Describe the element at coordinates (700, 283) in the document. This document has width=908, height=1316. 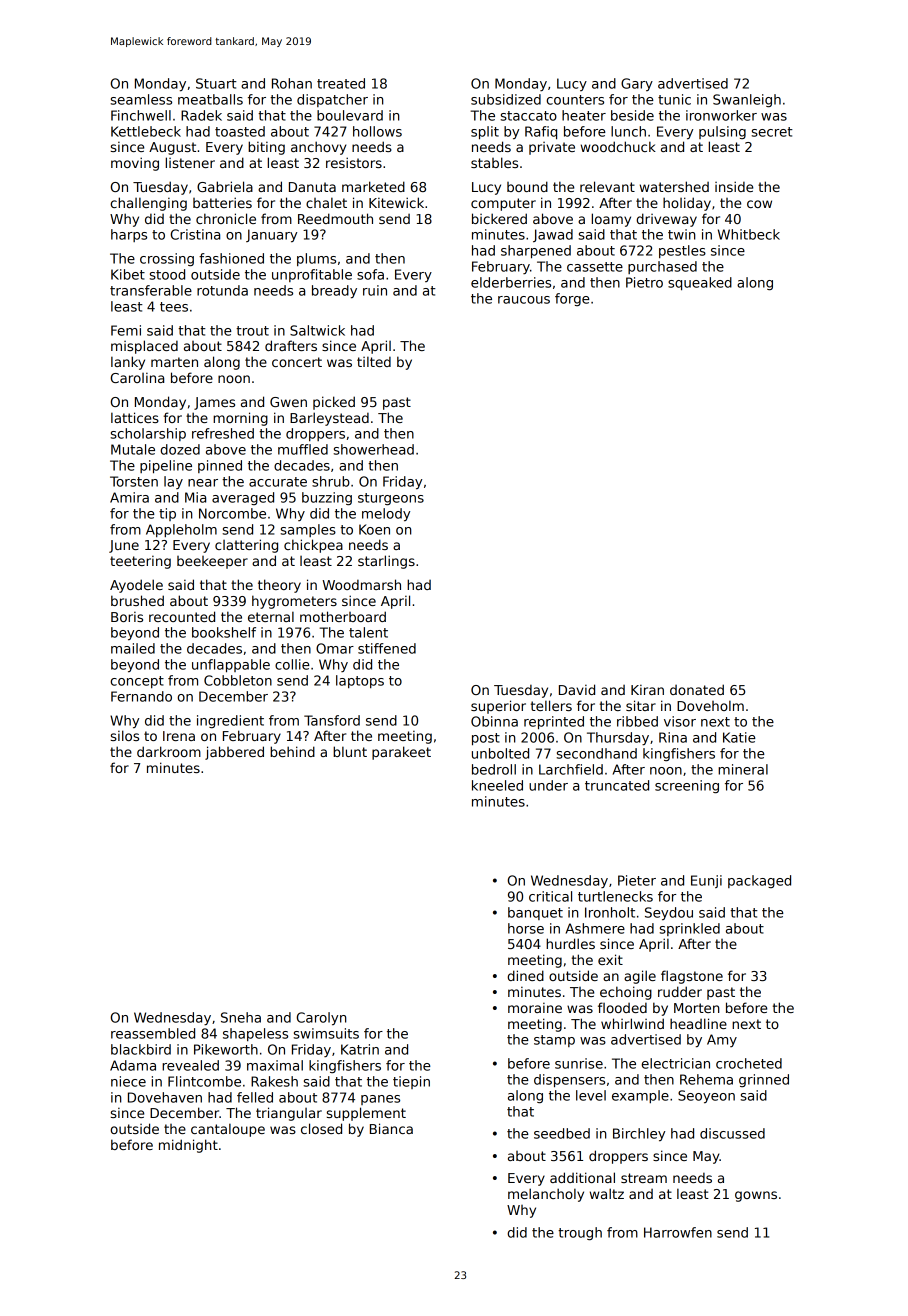
I see `squeaked` at that location.
